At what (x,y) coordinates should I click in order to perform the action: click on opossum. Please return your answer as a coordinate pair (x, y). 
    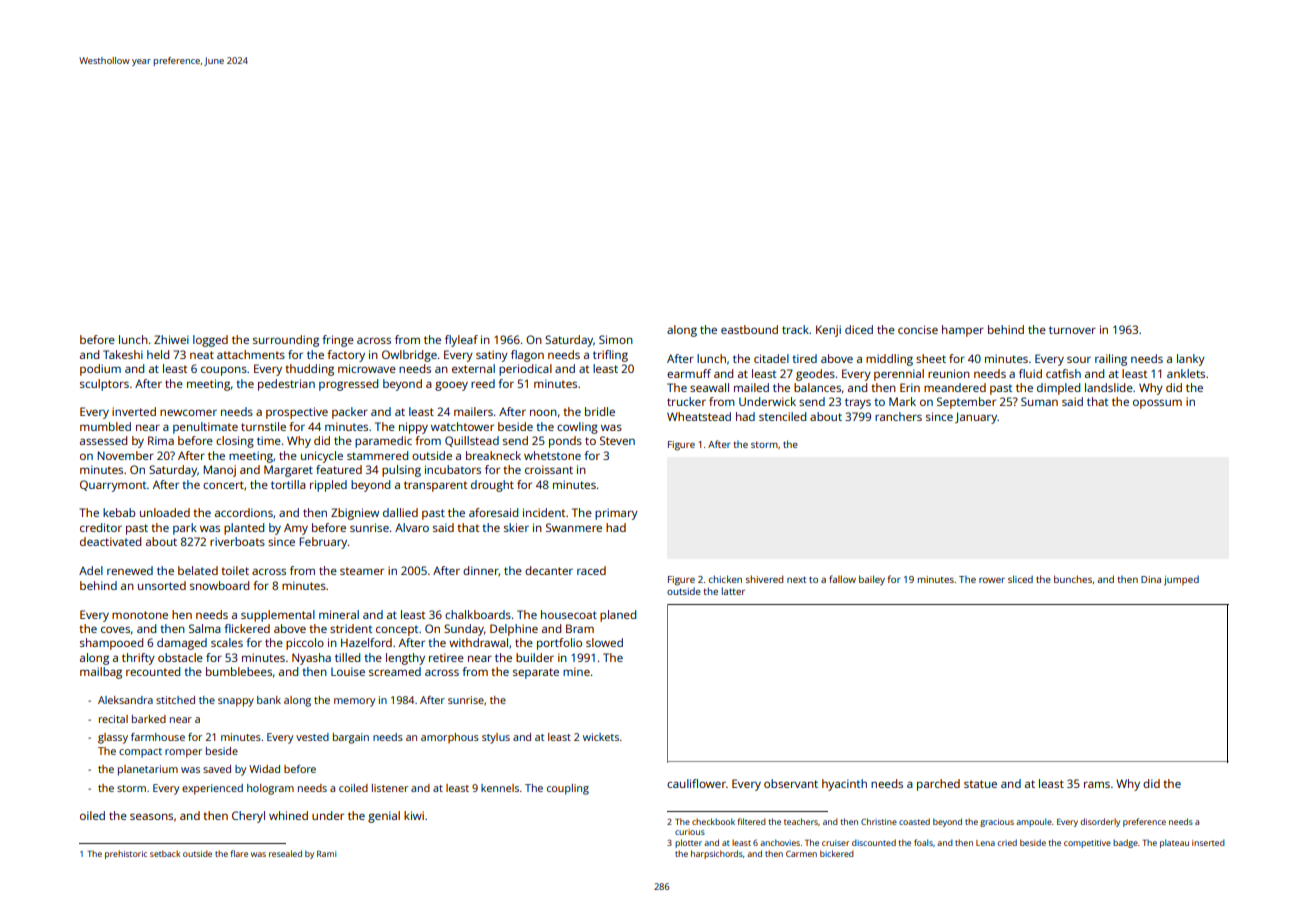
    Looking at the image, I should click on (1157, 404).
